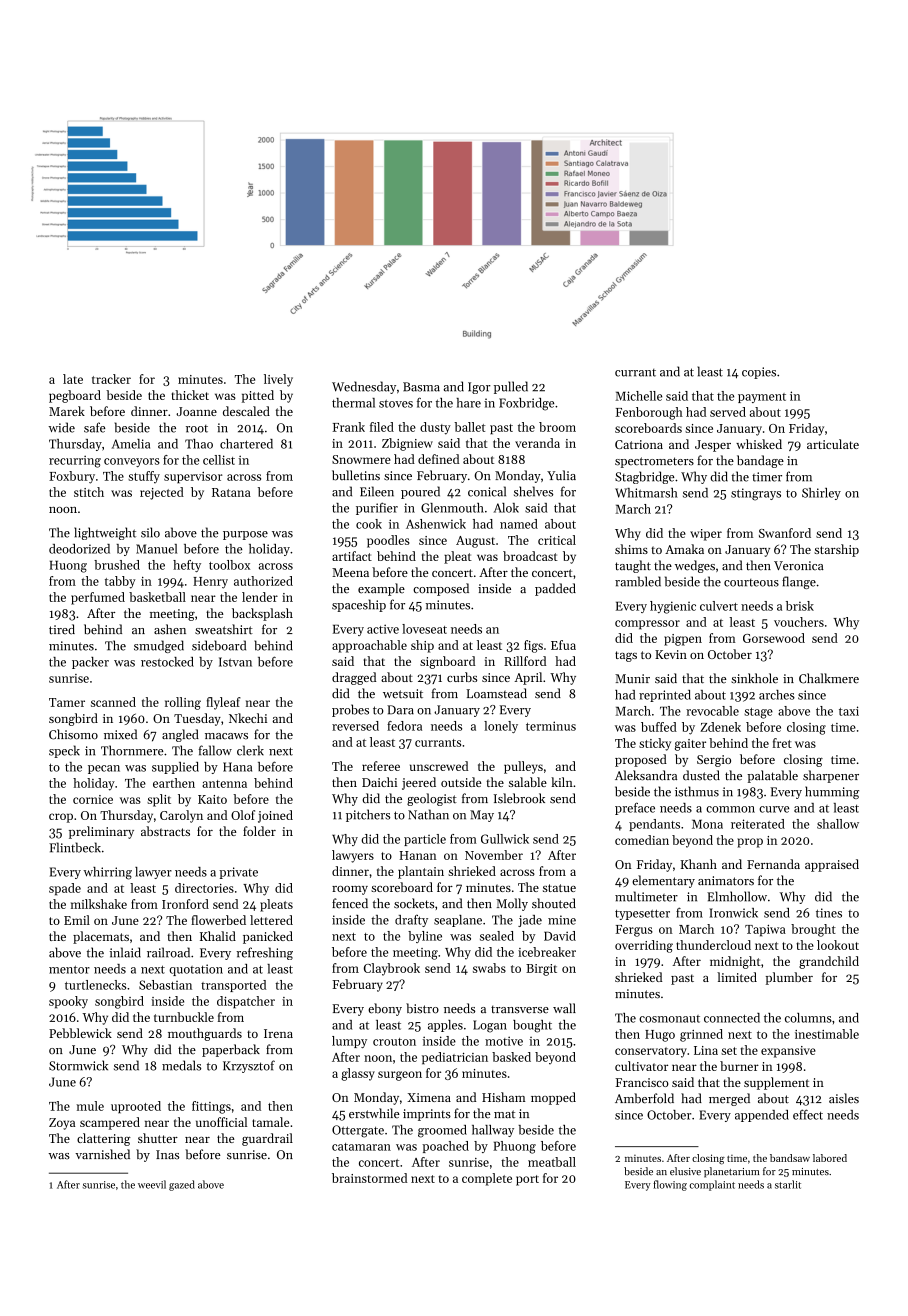 The height and width of the page is (1316, 908). I want to click on Ratana, so click(231, 492).
